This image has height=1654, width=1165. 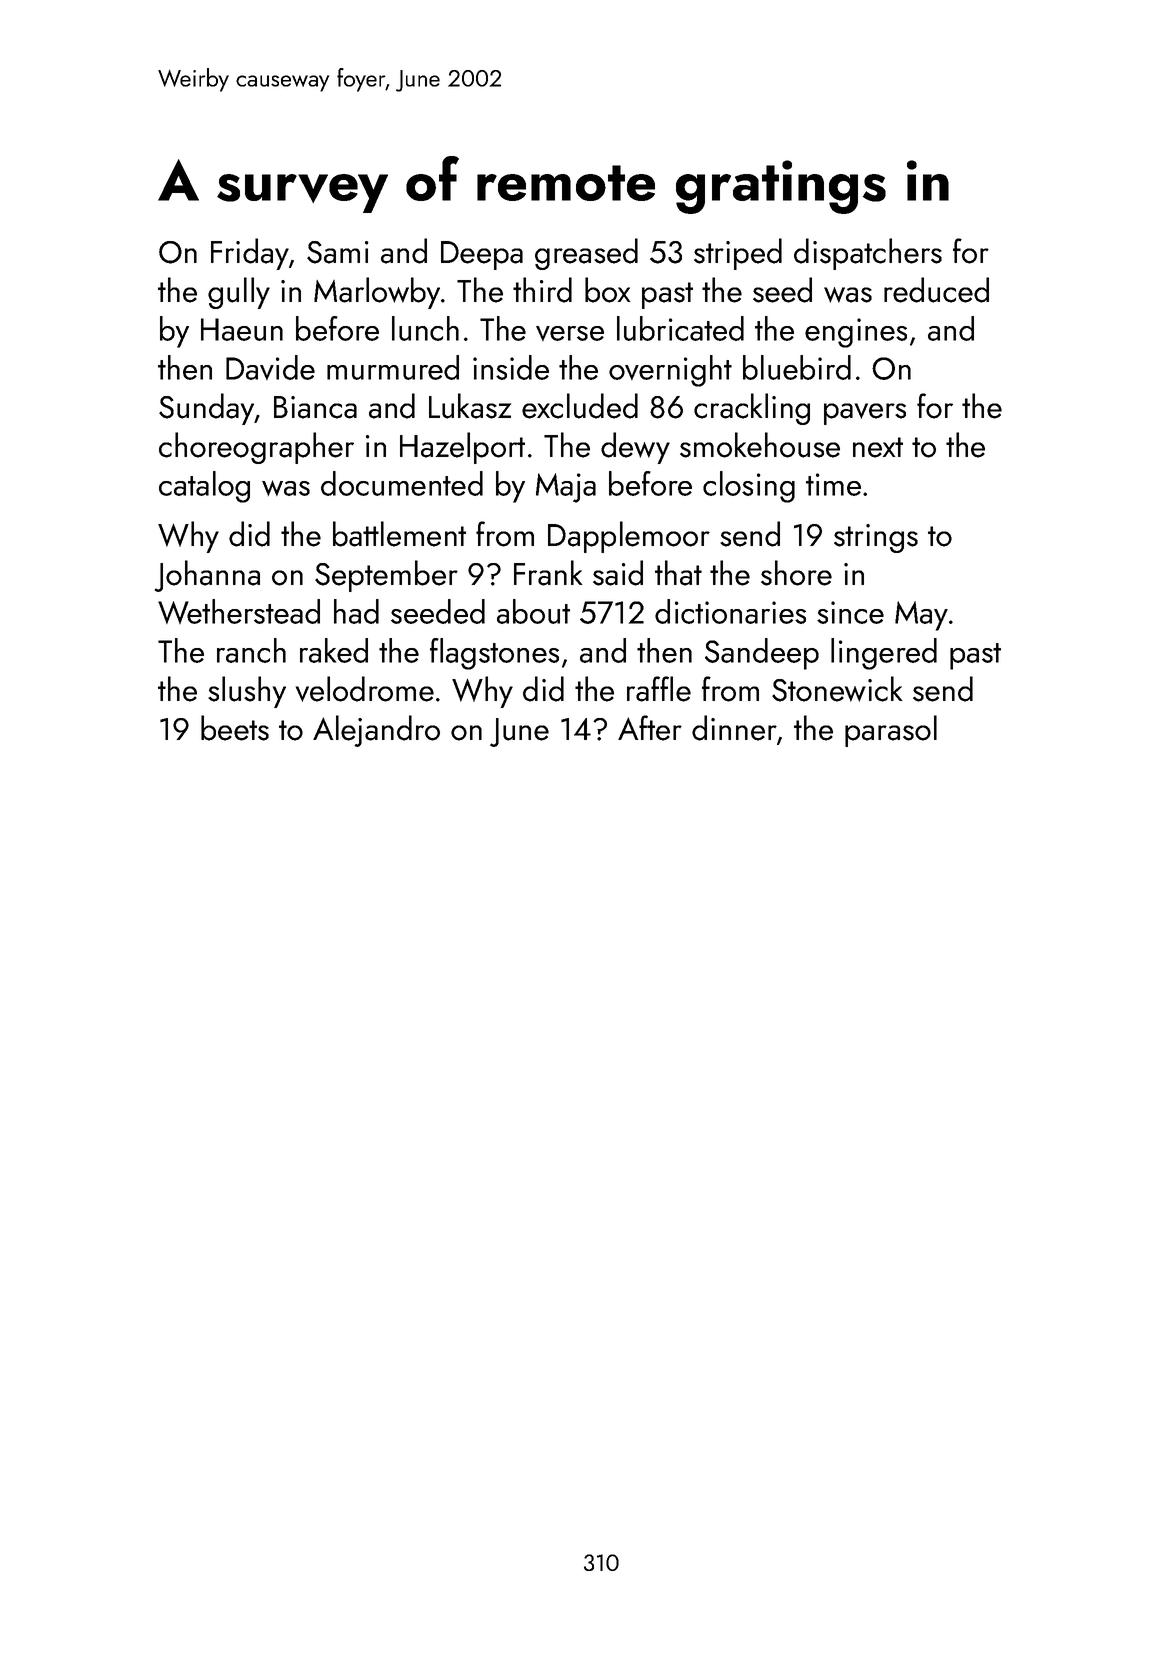 I want to click on murmured, so click(x=393, y=367).
